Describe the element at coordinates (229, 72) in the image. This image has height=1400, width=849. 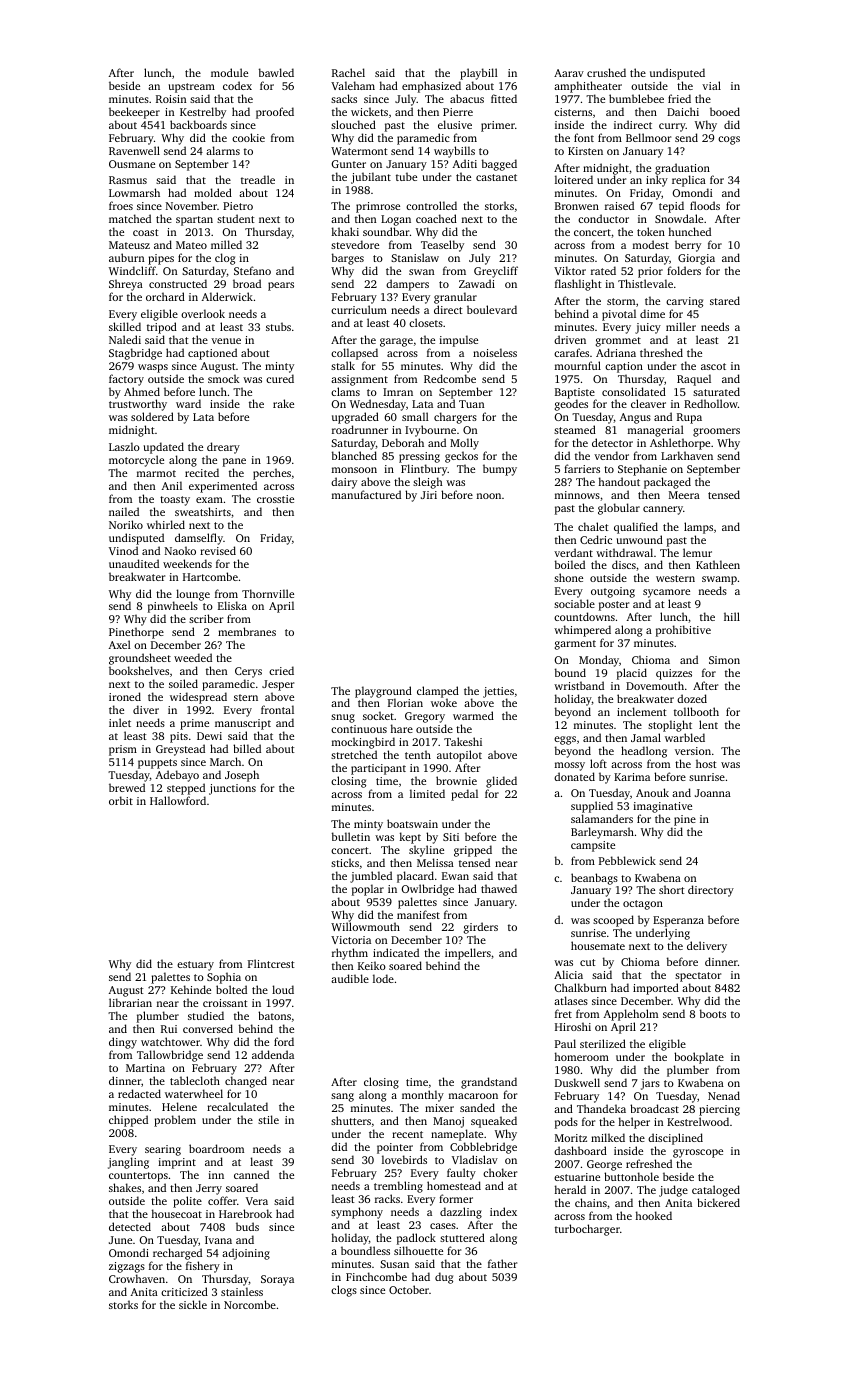
I see `module` at that location.
